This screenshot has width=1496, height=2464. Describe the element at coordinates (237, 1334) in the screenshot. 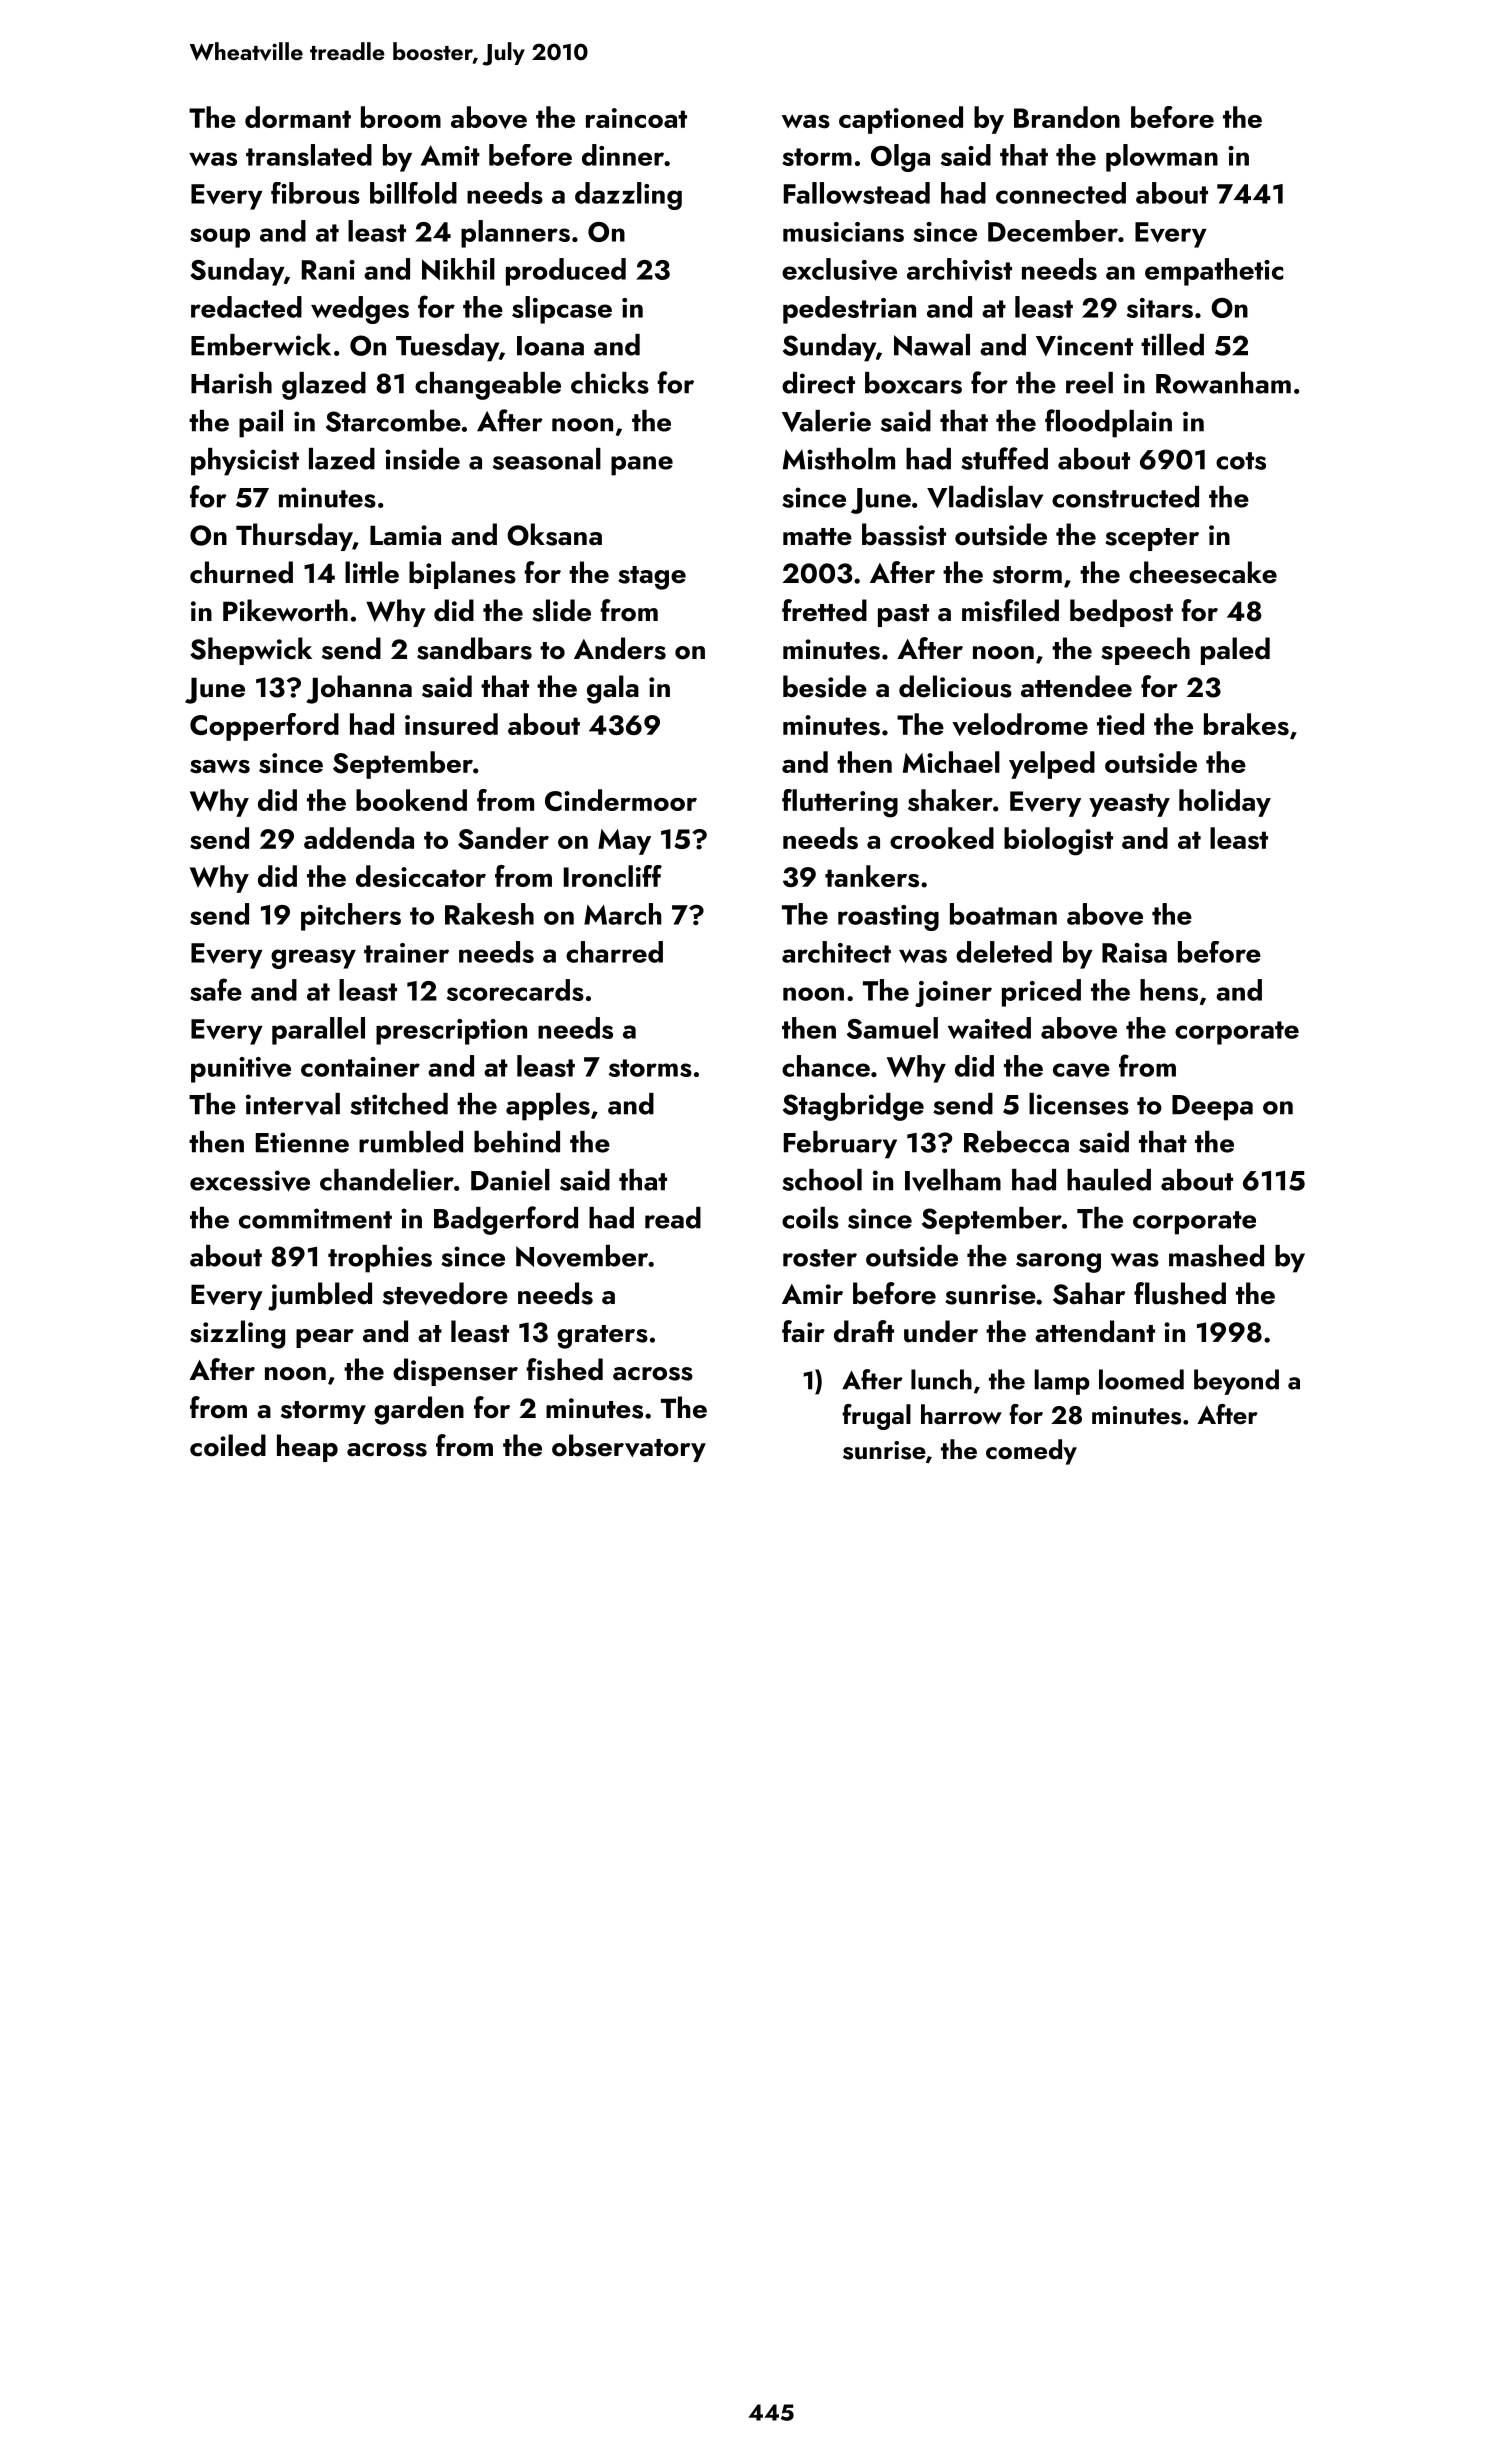

I see `sizzling` at that location.
